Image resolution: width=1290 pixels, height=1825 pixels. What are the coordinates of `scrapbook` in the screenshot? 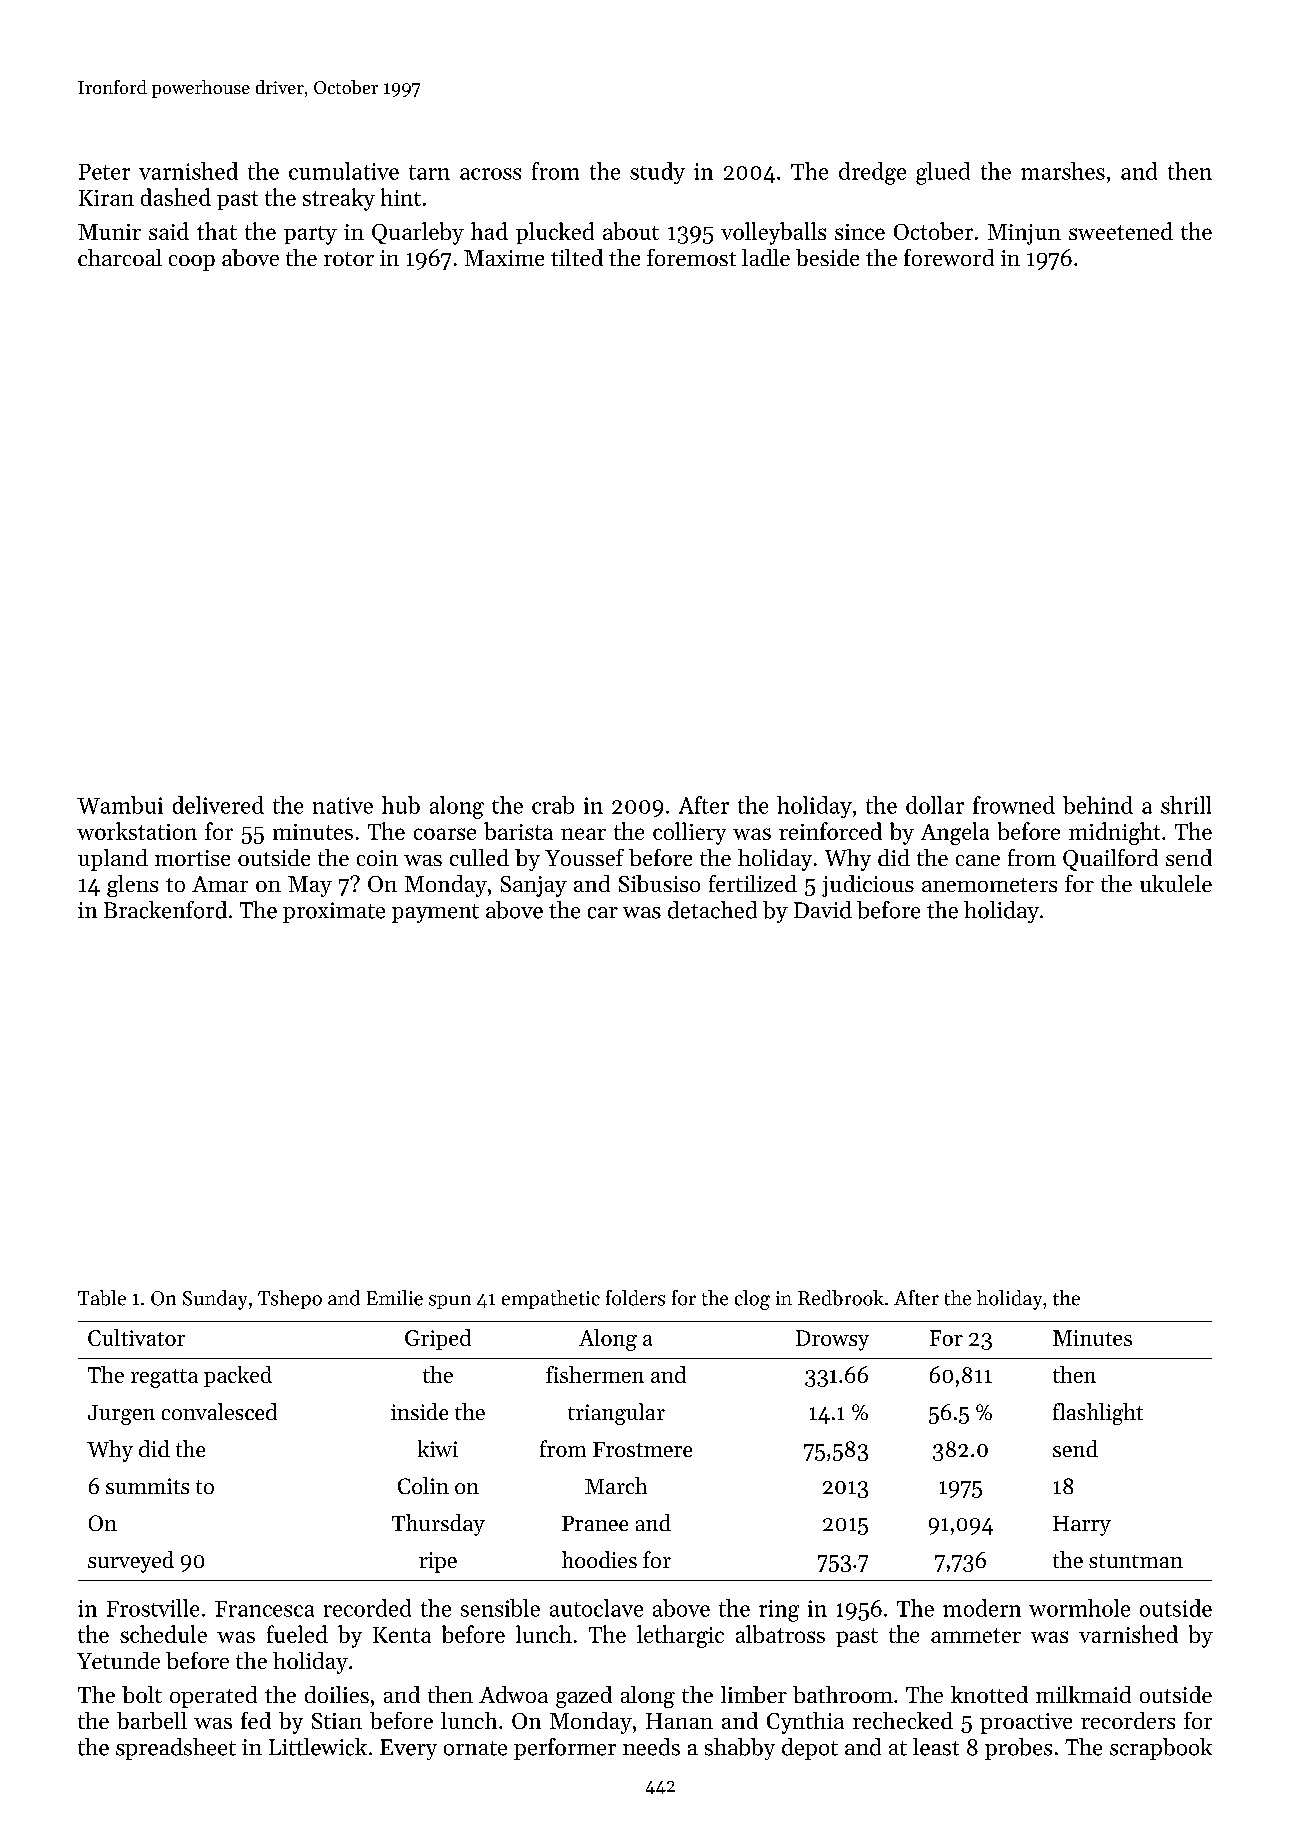 It's located at (1161, 1749).
